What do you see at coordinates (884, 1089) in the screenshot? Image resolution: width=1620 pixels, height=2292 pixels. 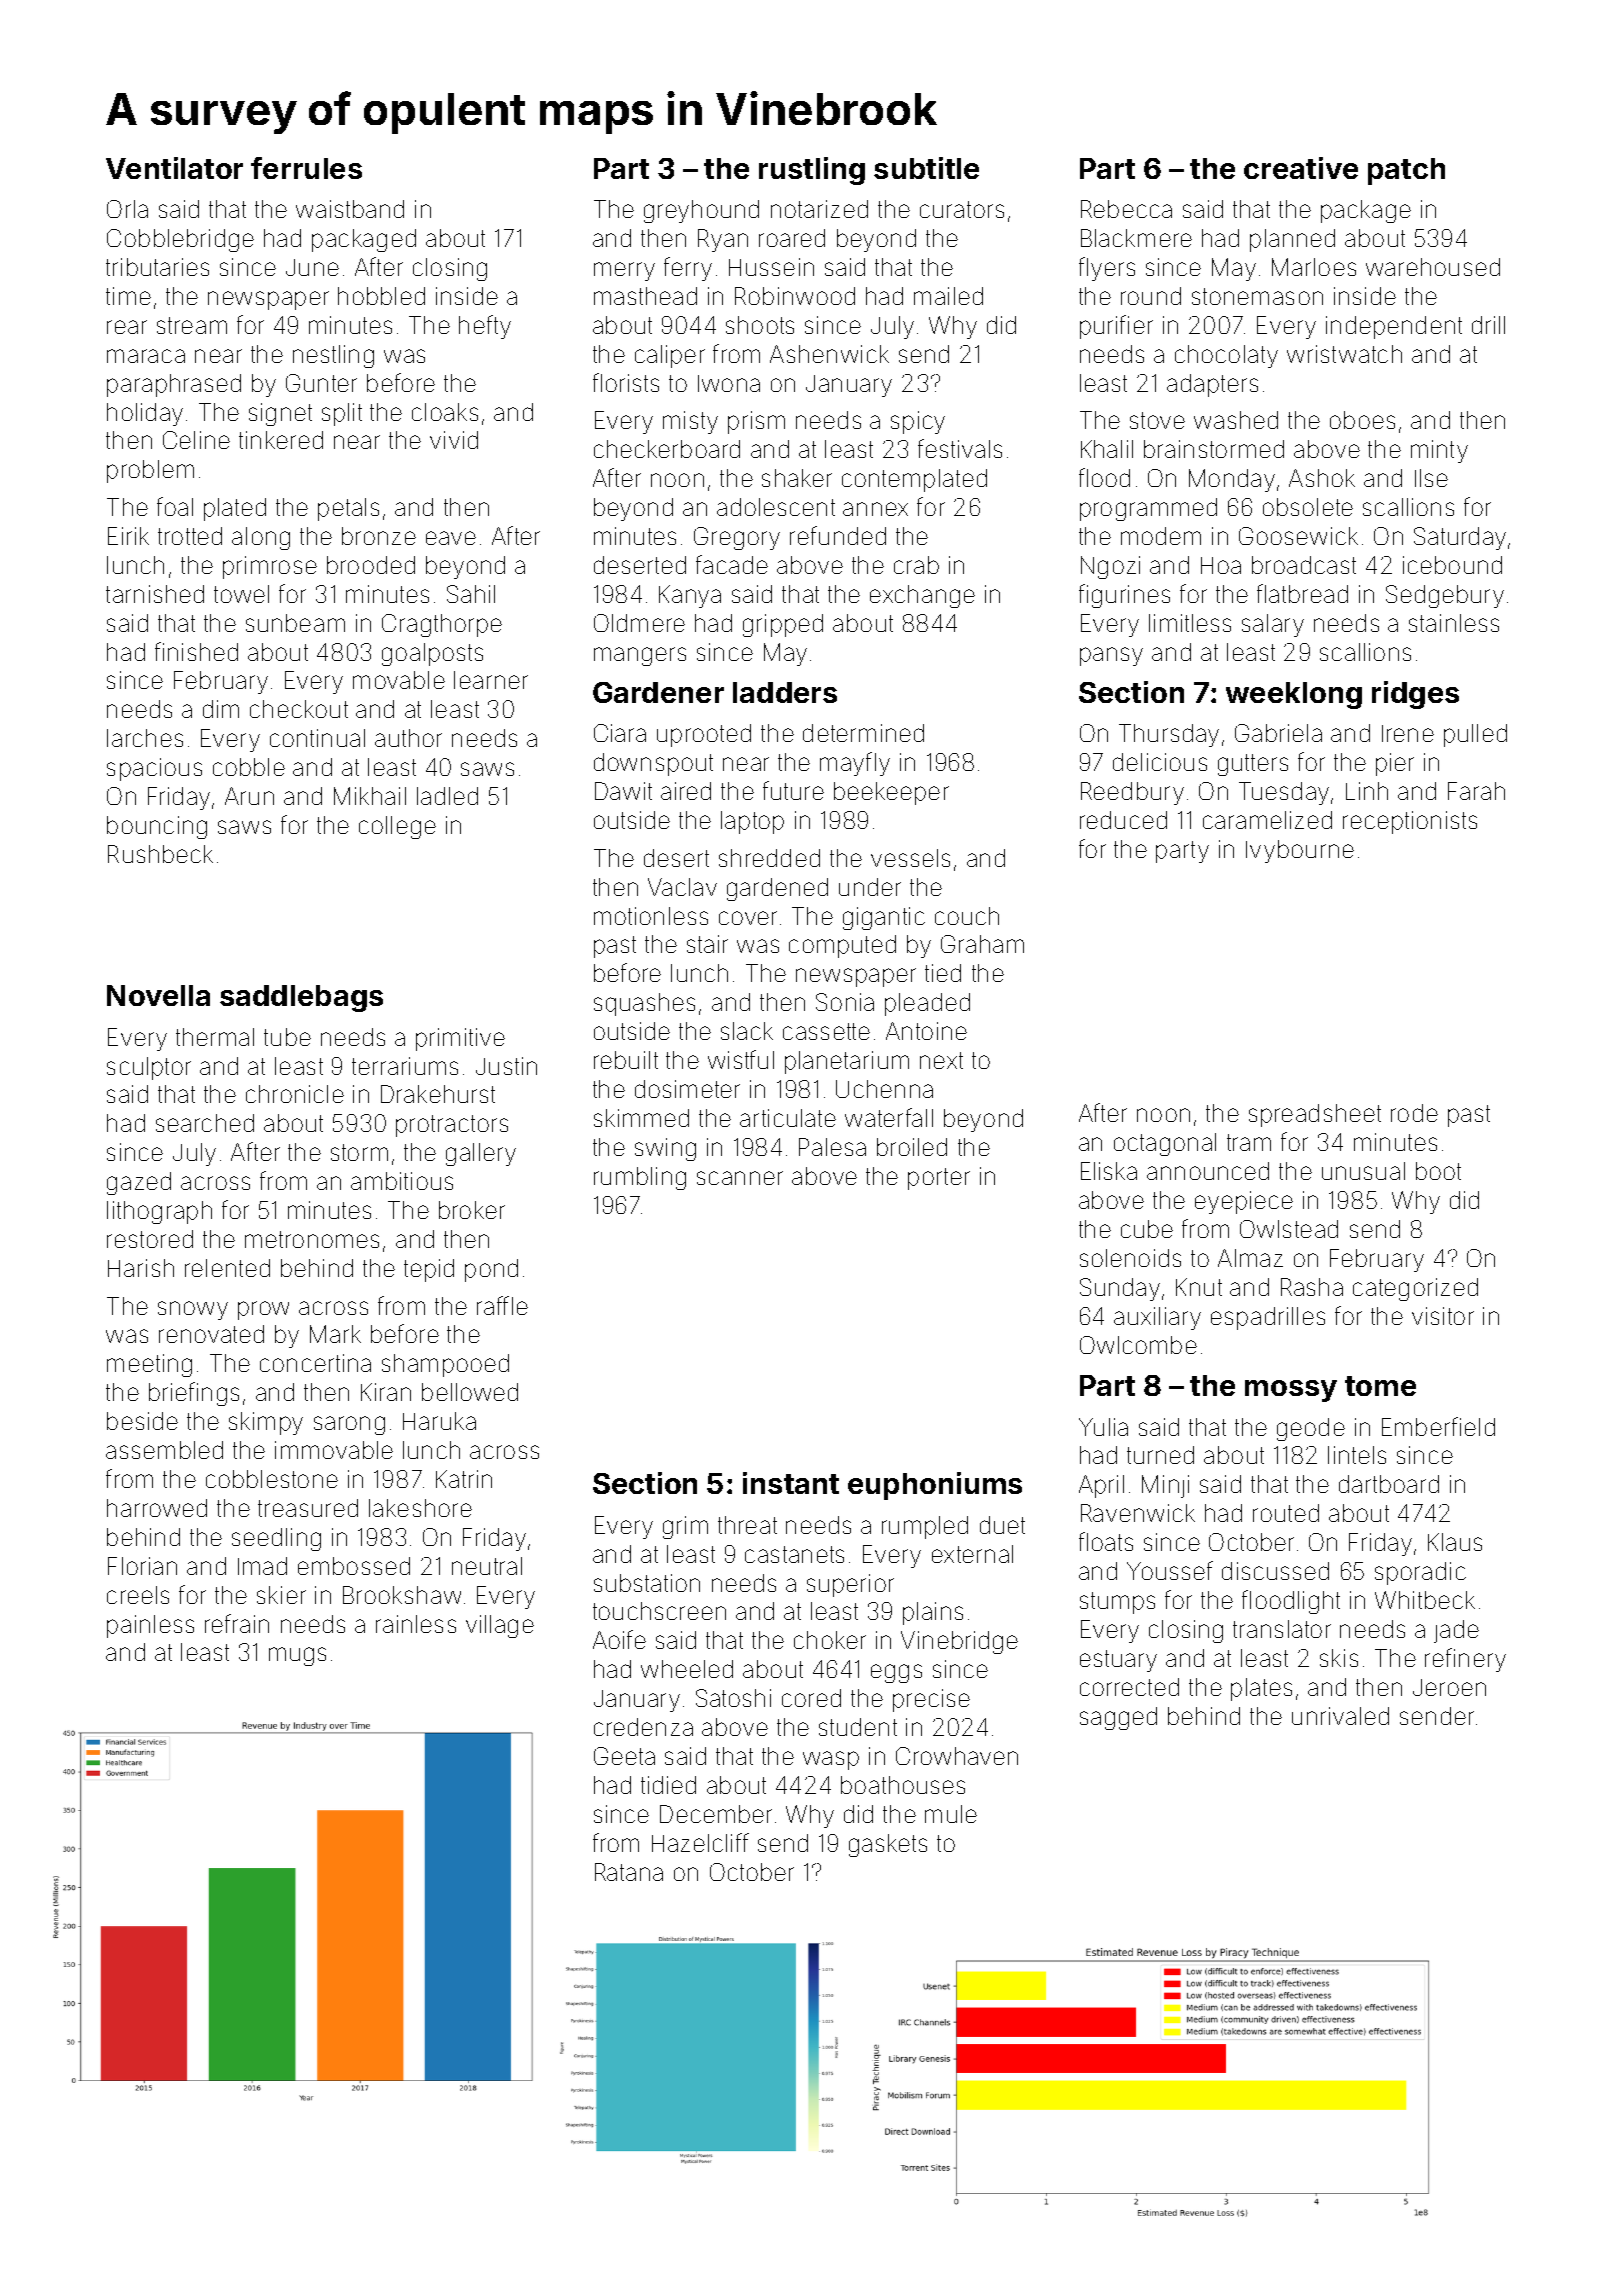 I see `Uchenna` at bounding box center [884, 1089].
